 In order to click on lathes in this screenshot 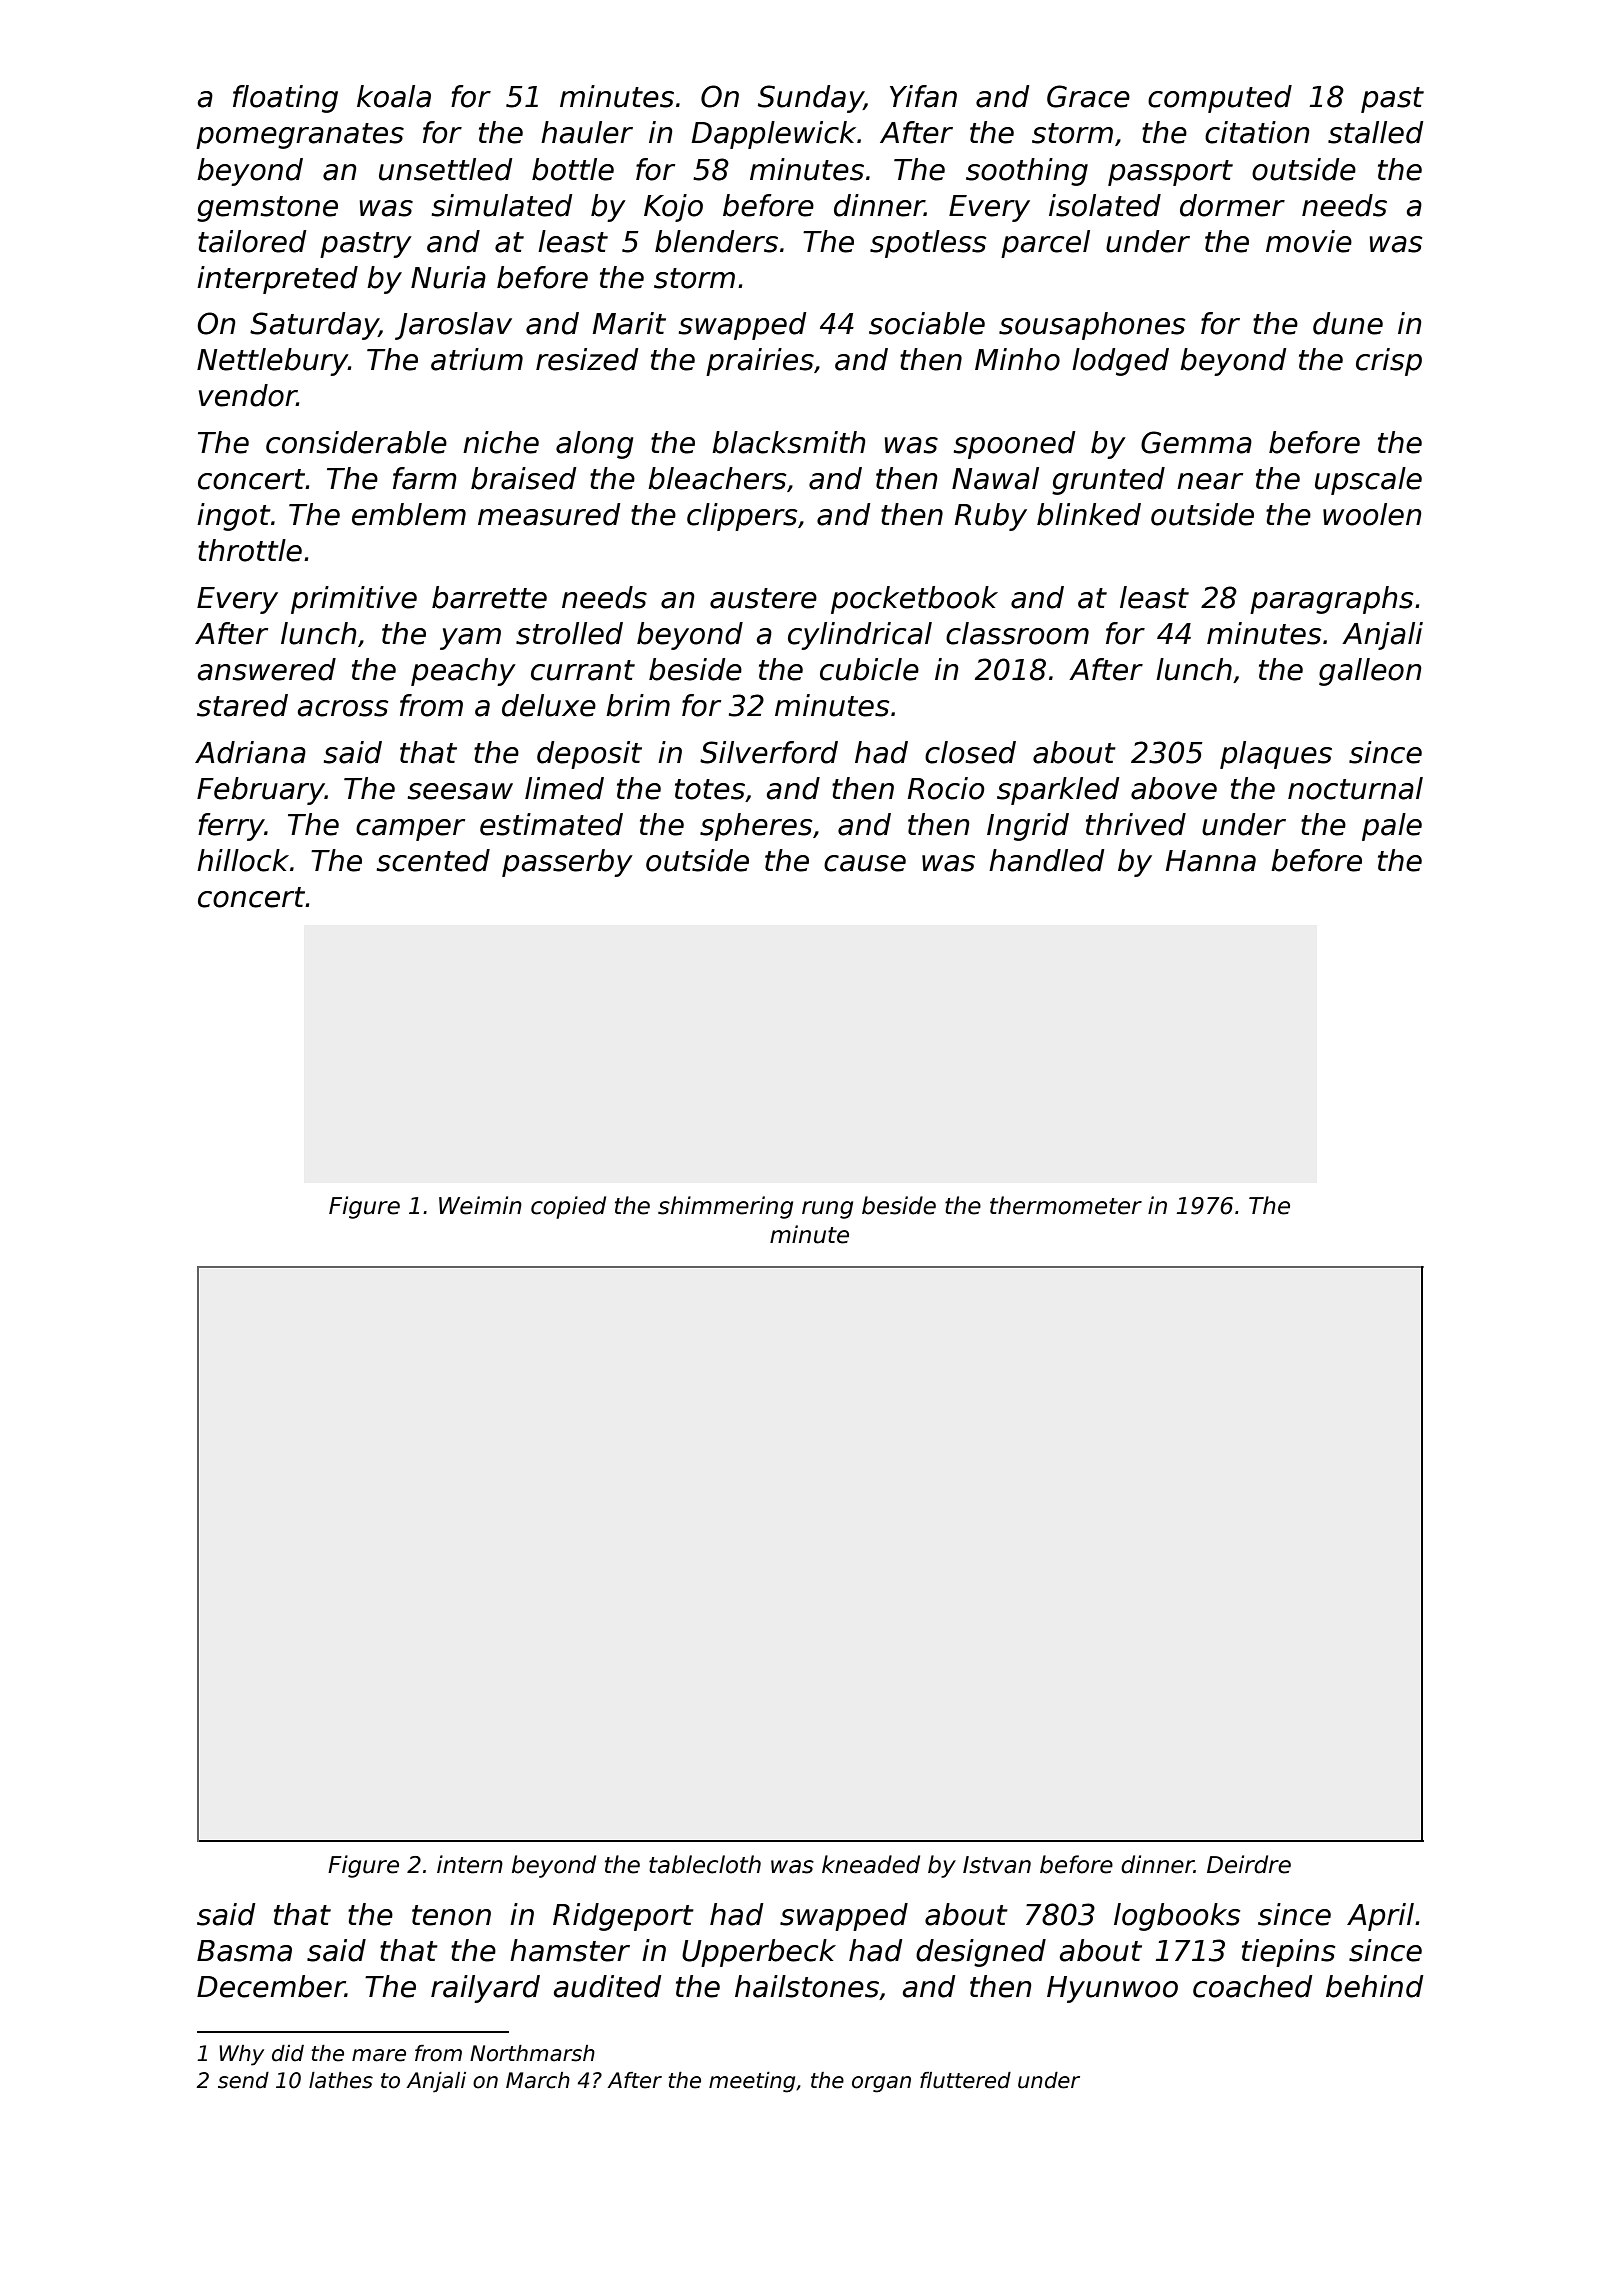, I will do `click(341, 2080)`.
